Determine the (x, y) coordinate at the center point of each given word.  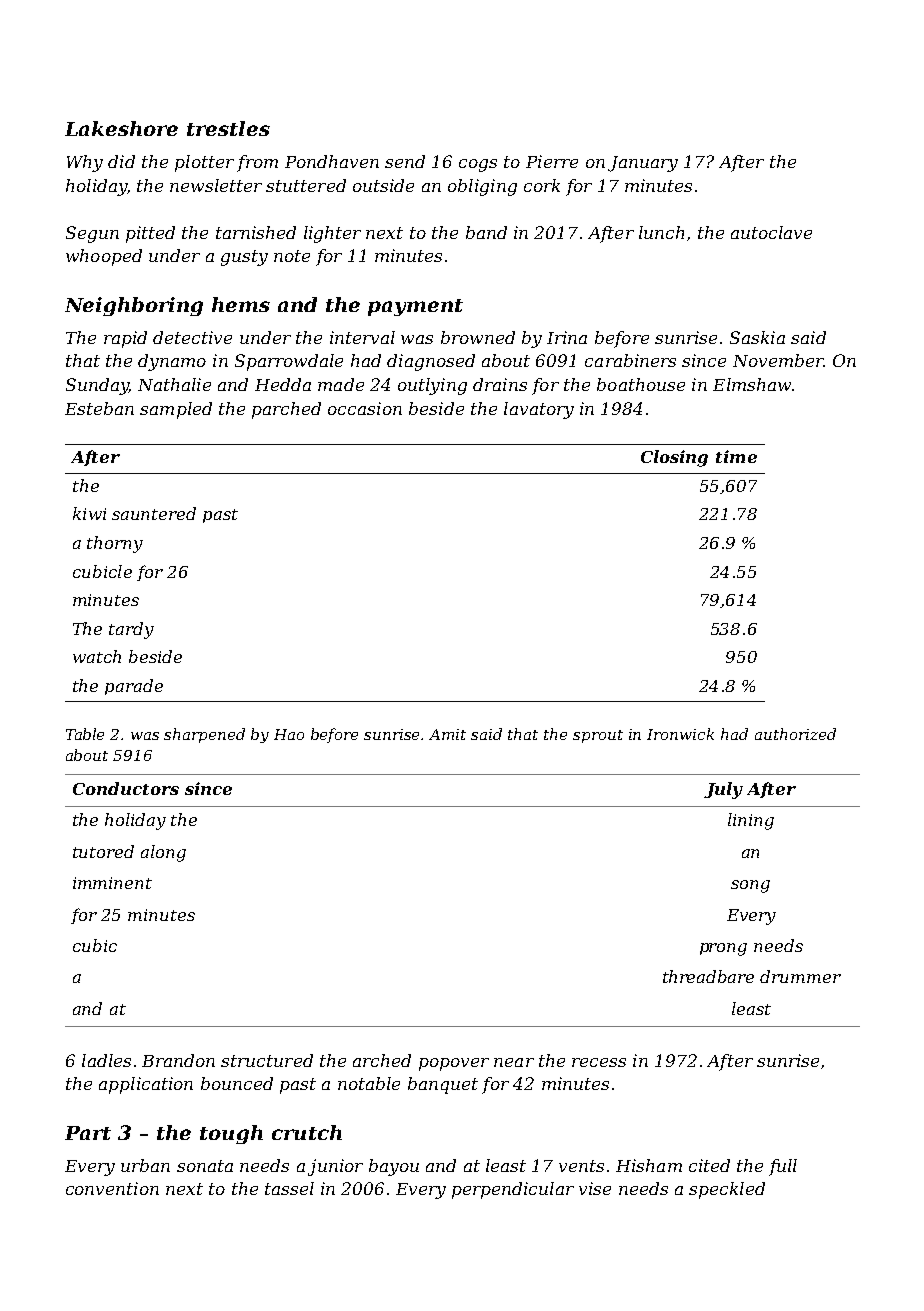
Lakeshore (121, 128)
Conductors (126, 788)
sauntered (154, 513)
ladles (106, 1060)
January (643, 164)
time (736, 456)
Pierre (552, 161)
